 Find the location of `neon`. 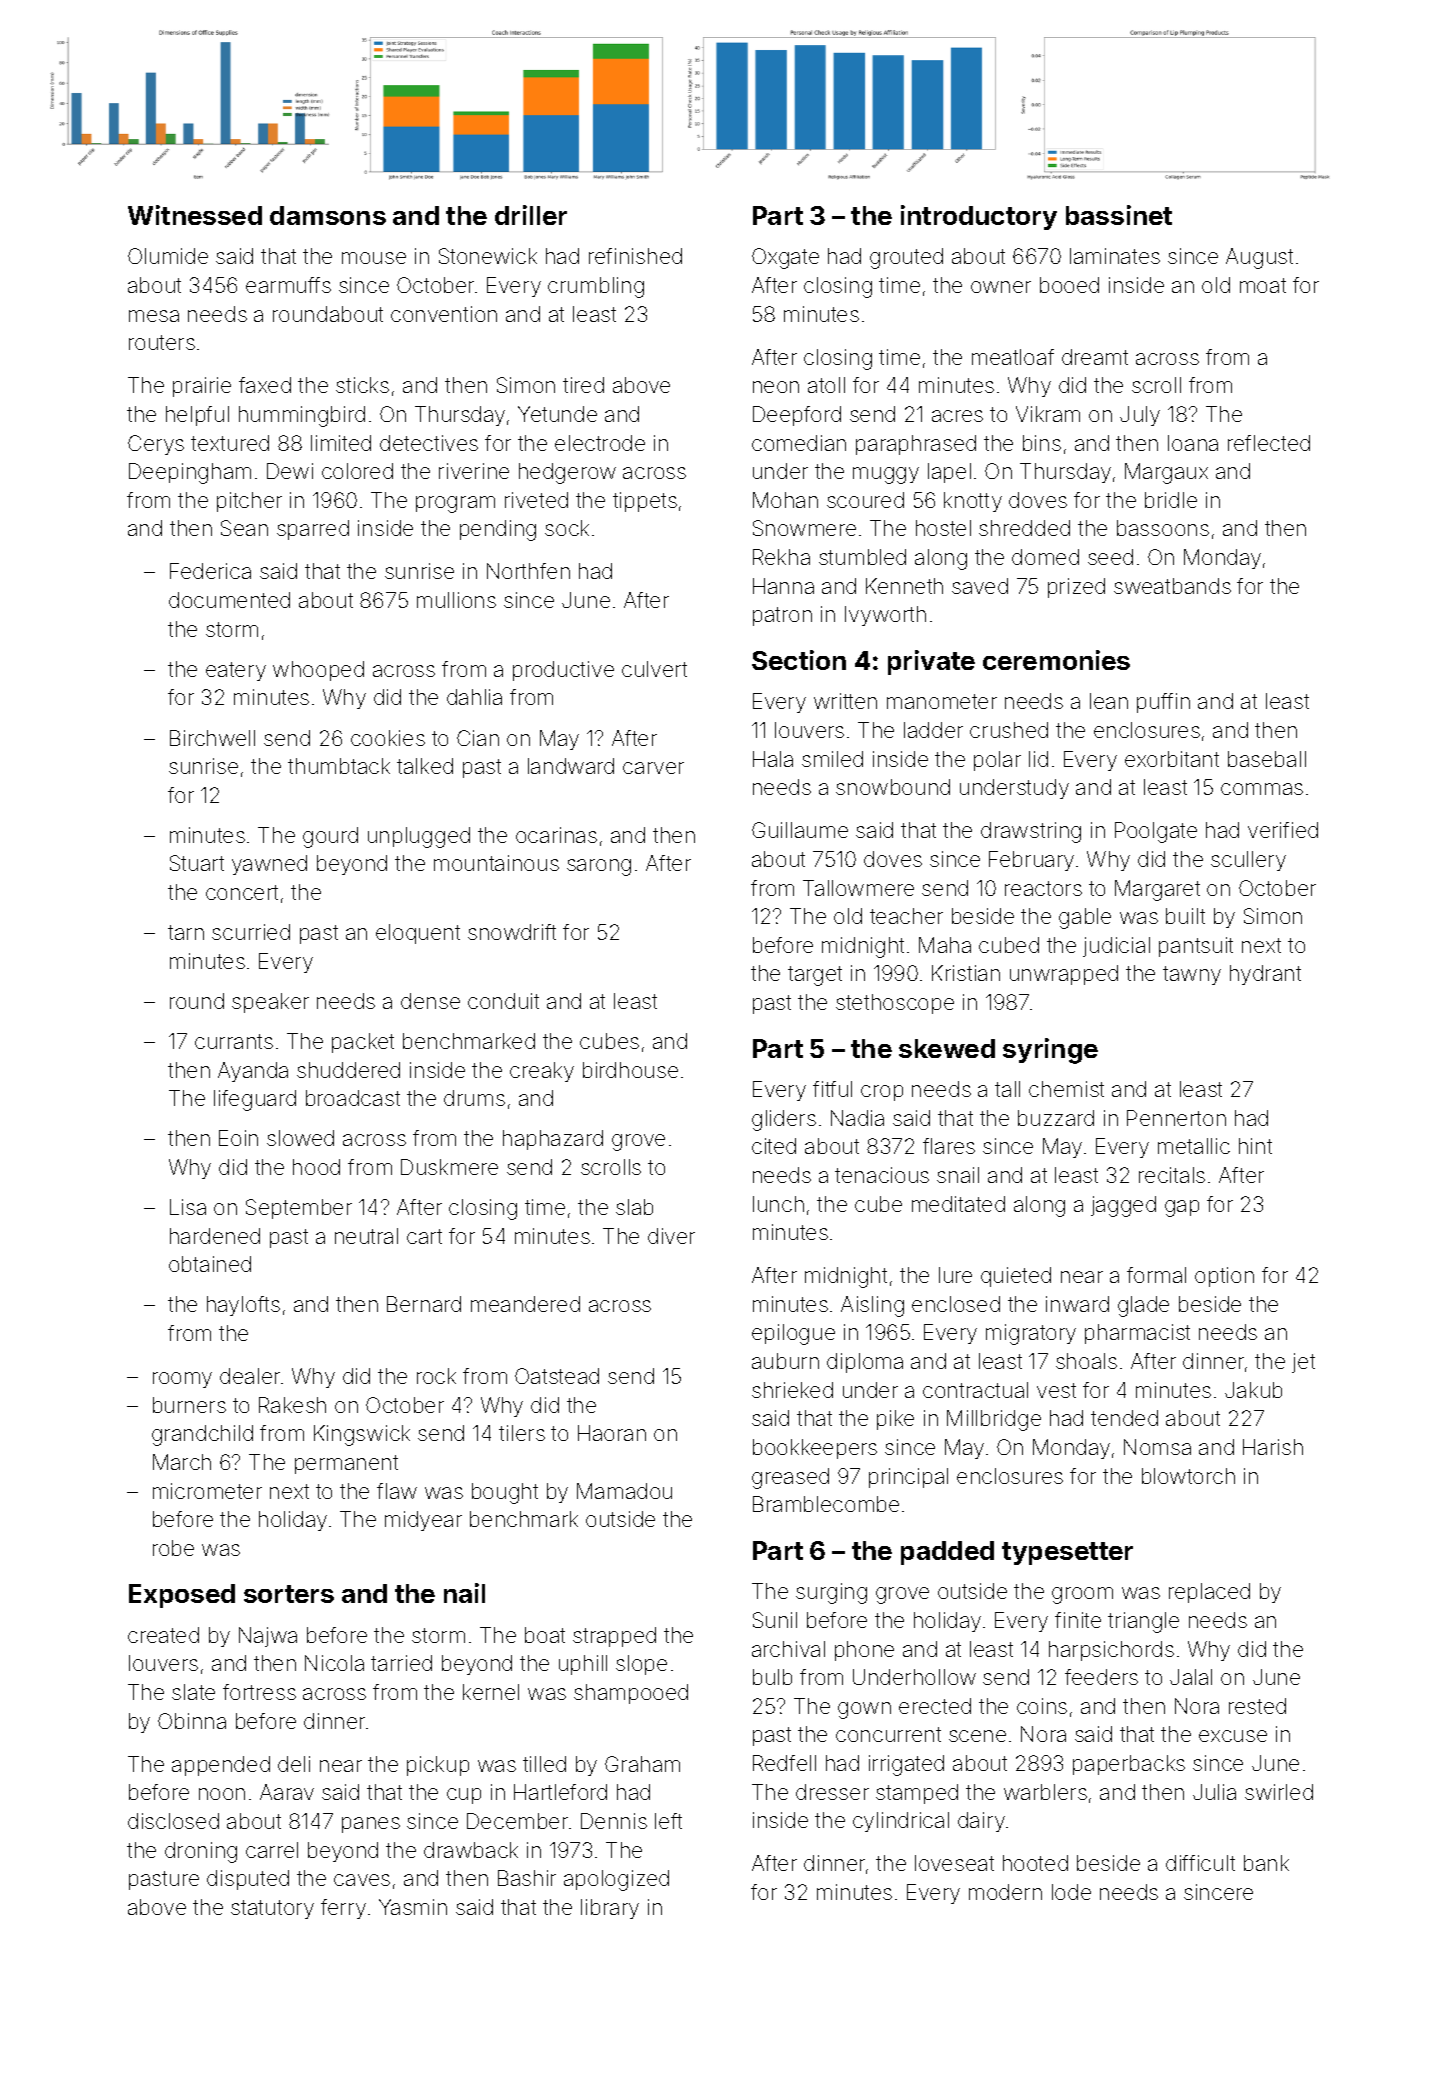

neon is located at coordinates (776, 387).
